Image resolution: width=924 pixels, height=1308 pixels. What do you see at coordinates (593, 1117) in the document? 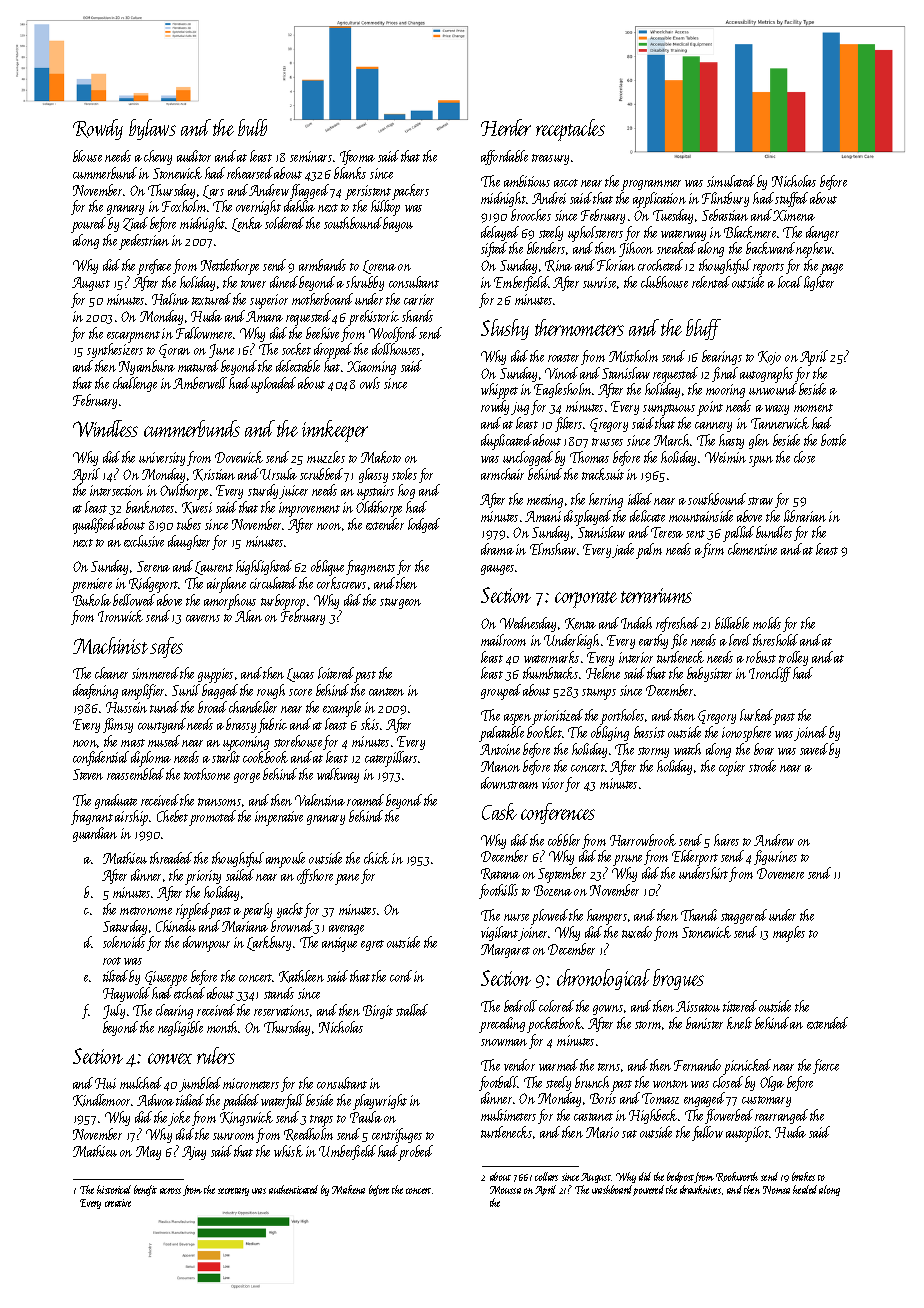
I see `castanet` at bounding box center [593, 1117].
